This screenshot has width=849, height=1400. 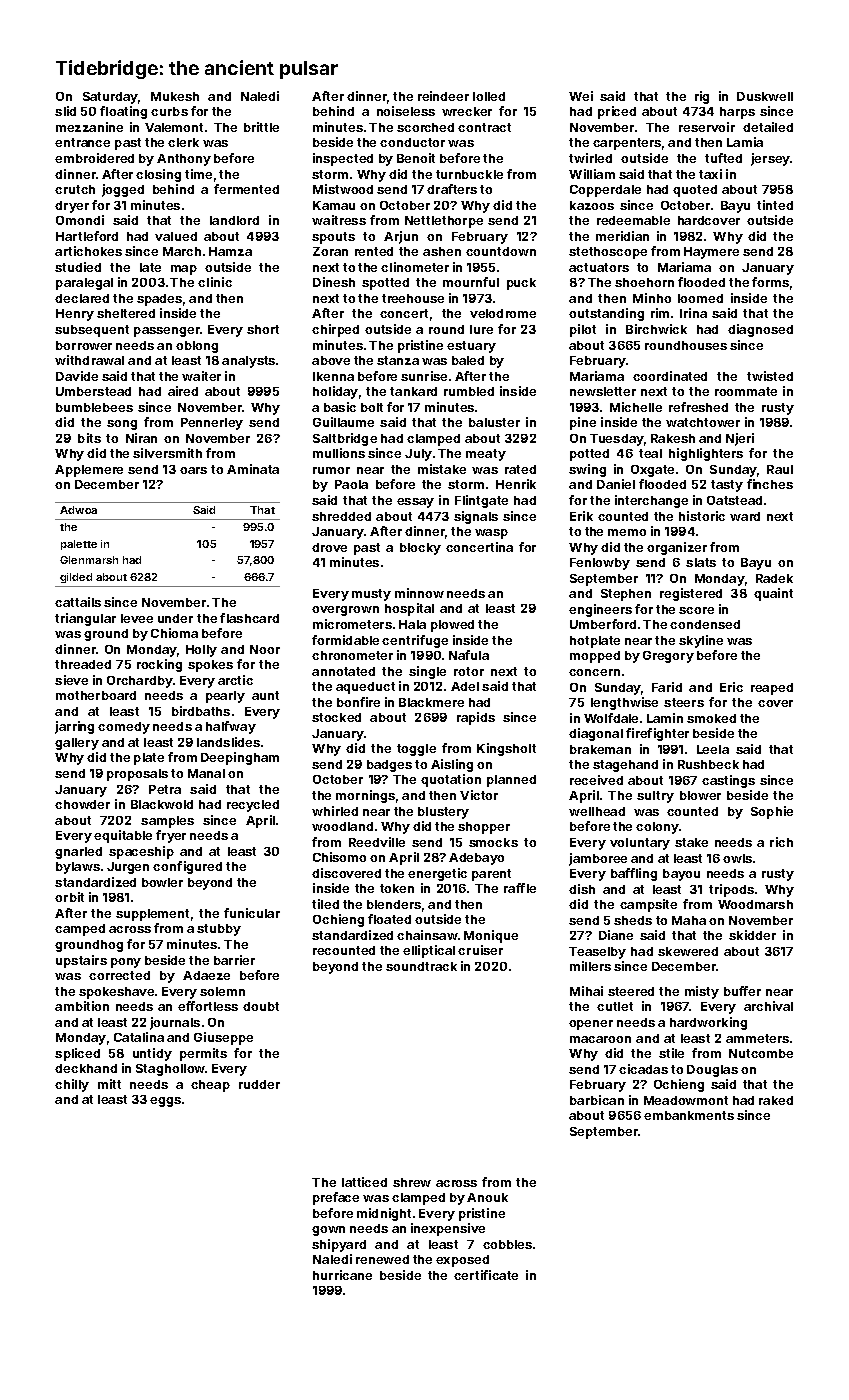 What do you see at coordinates (617, 112) in the screenshot?
I see `priced` at bounding box center [617, 112].
